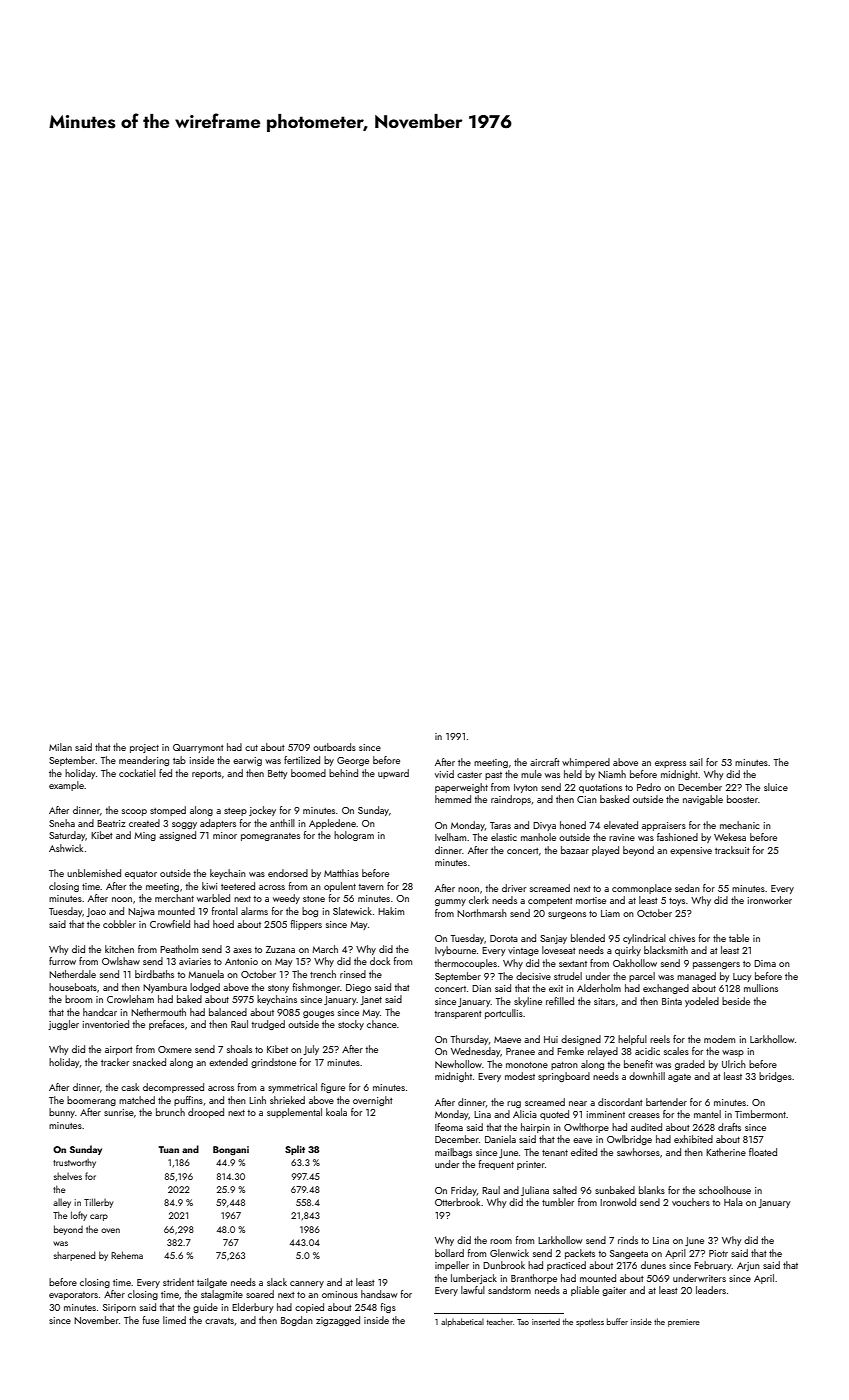 The image size is (849, 1400). What do you see at coordinates (144, 748) in the screenshot?
I see `project` at bounding box center [144, 748].
